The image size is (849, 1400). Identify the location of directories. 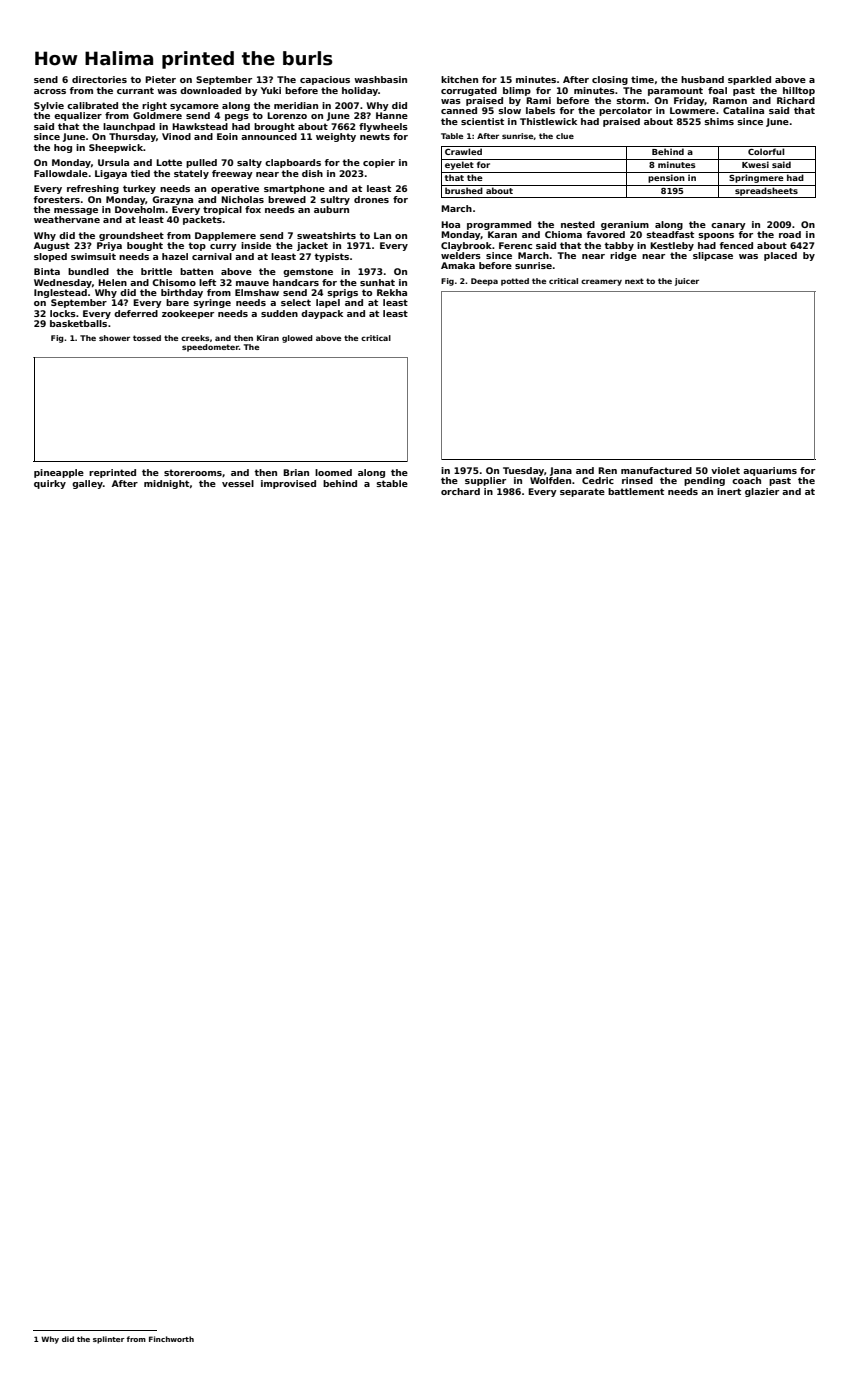
(99, 79).
